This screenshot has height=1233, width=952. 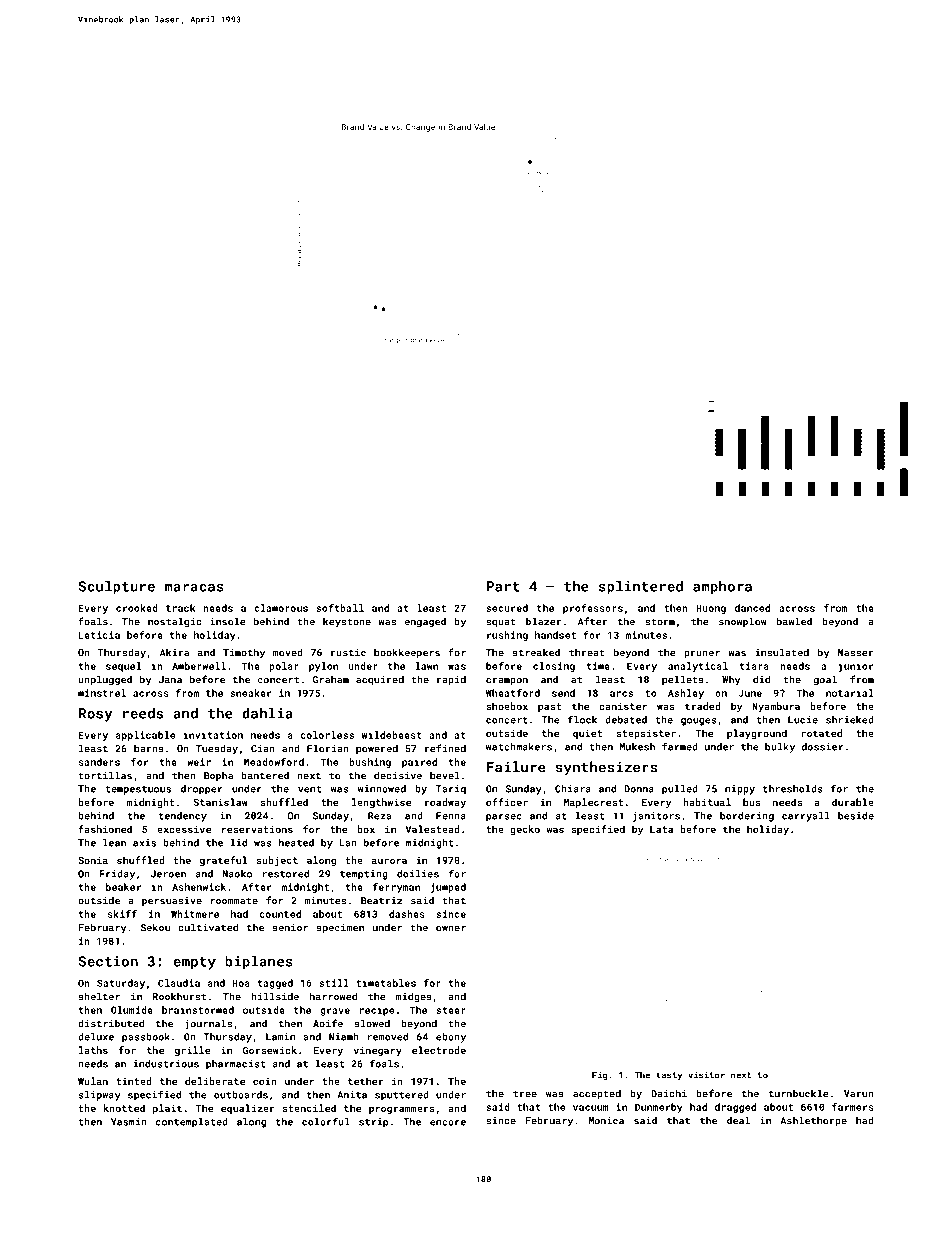 What do you see at coordinates (525, 830) in the screenshot?
I see `gecko` at bounding box center [525, 830].
